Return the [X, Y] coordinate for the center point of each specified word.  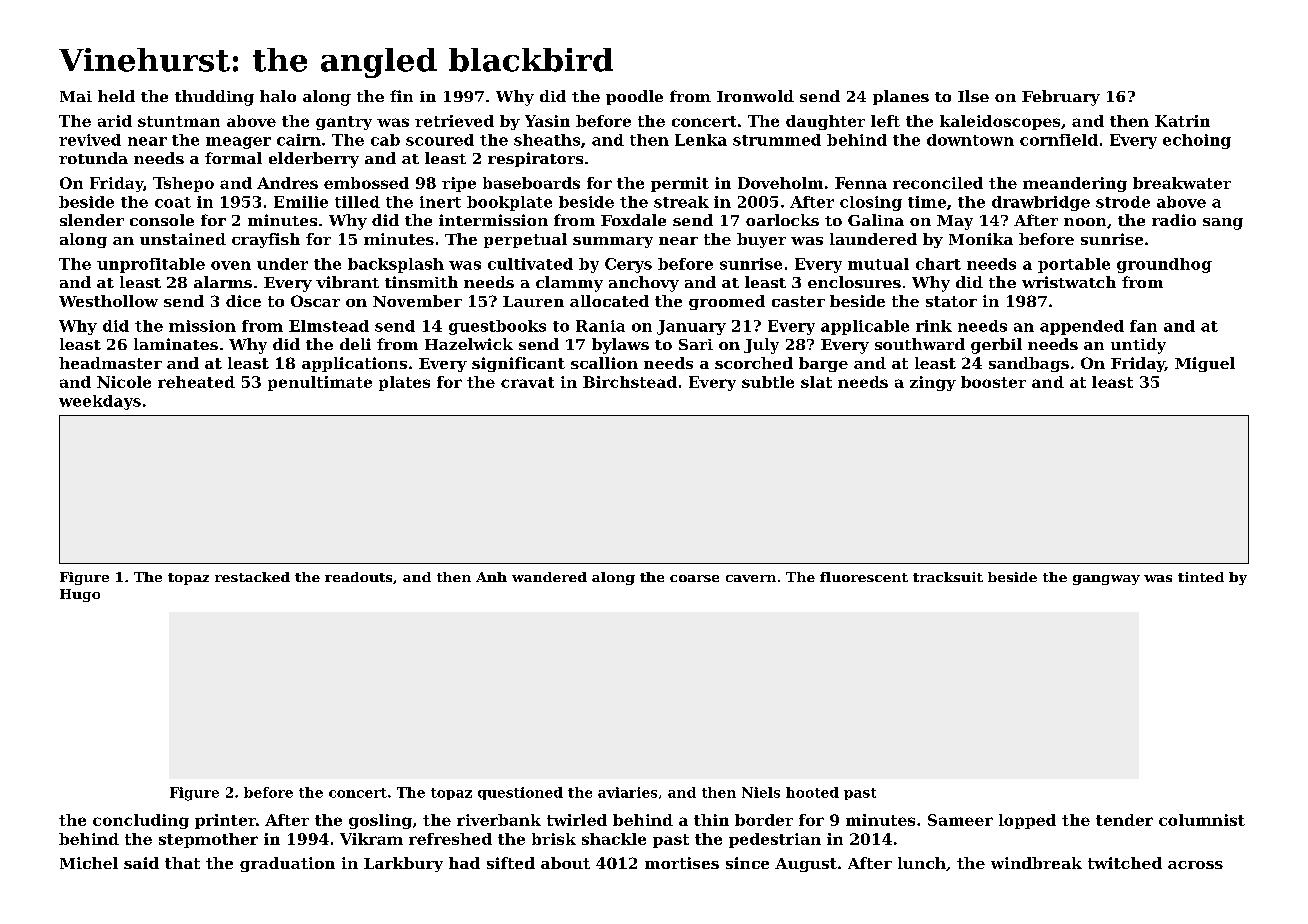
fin [401, 96]
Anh [491, 577]
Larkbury [403, 864]
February [1061, 98]
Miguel [1205, 364]
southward [920, 344]
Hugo [80, 595]
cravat [527, 382]
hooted [812, 792]
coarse [694, 578]
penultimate [320, 383]
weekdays [100, 402]
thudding [214, 98]
